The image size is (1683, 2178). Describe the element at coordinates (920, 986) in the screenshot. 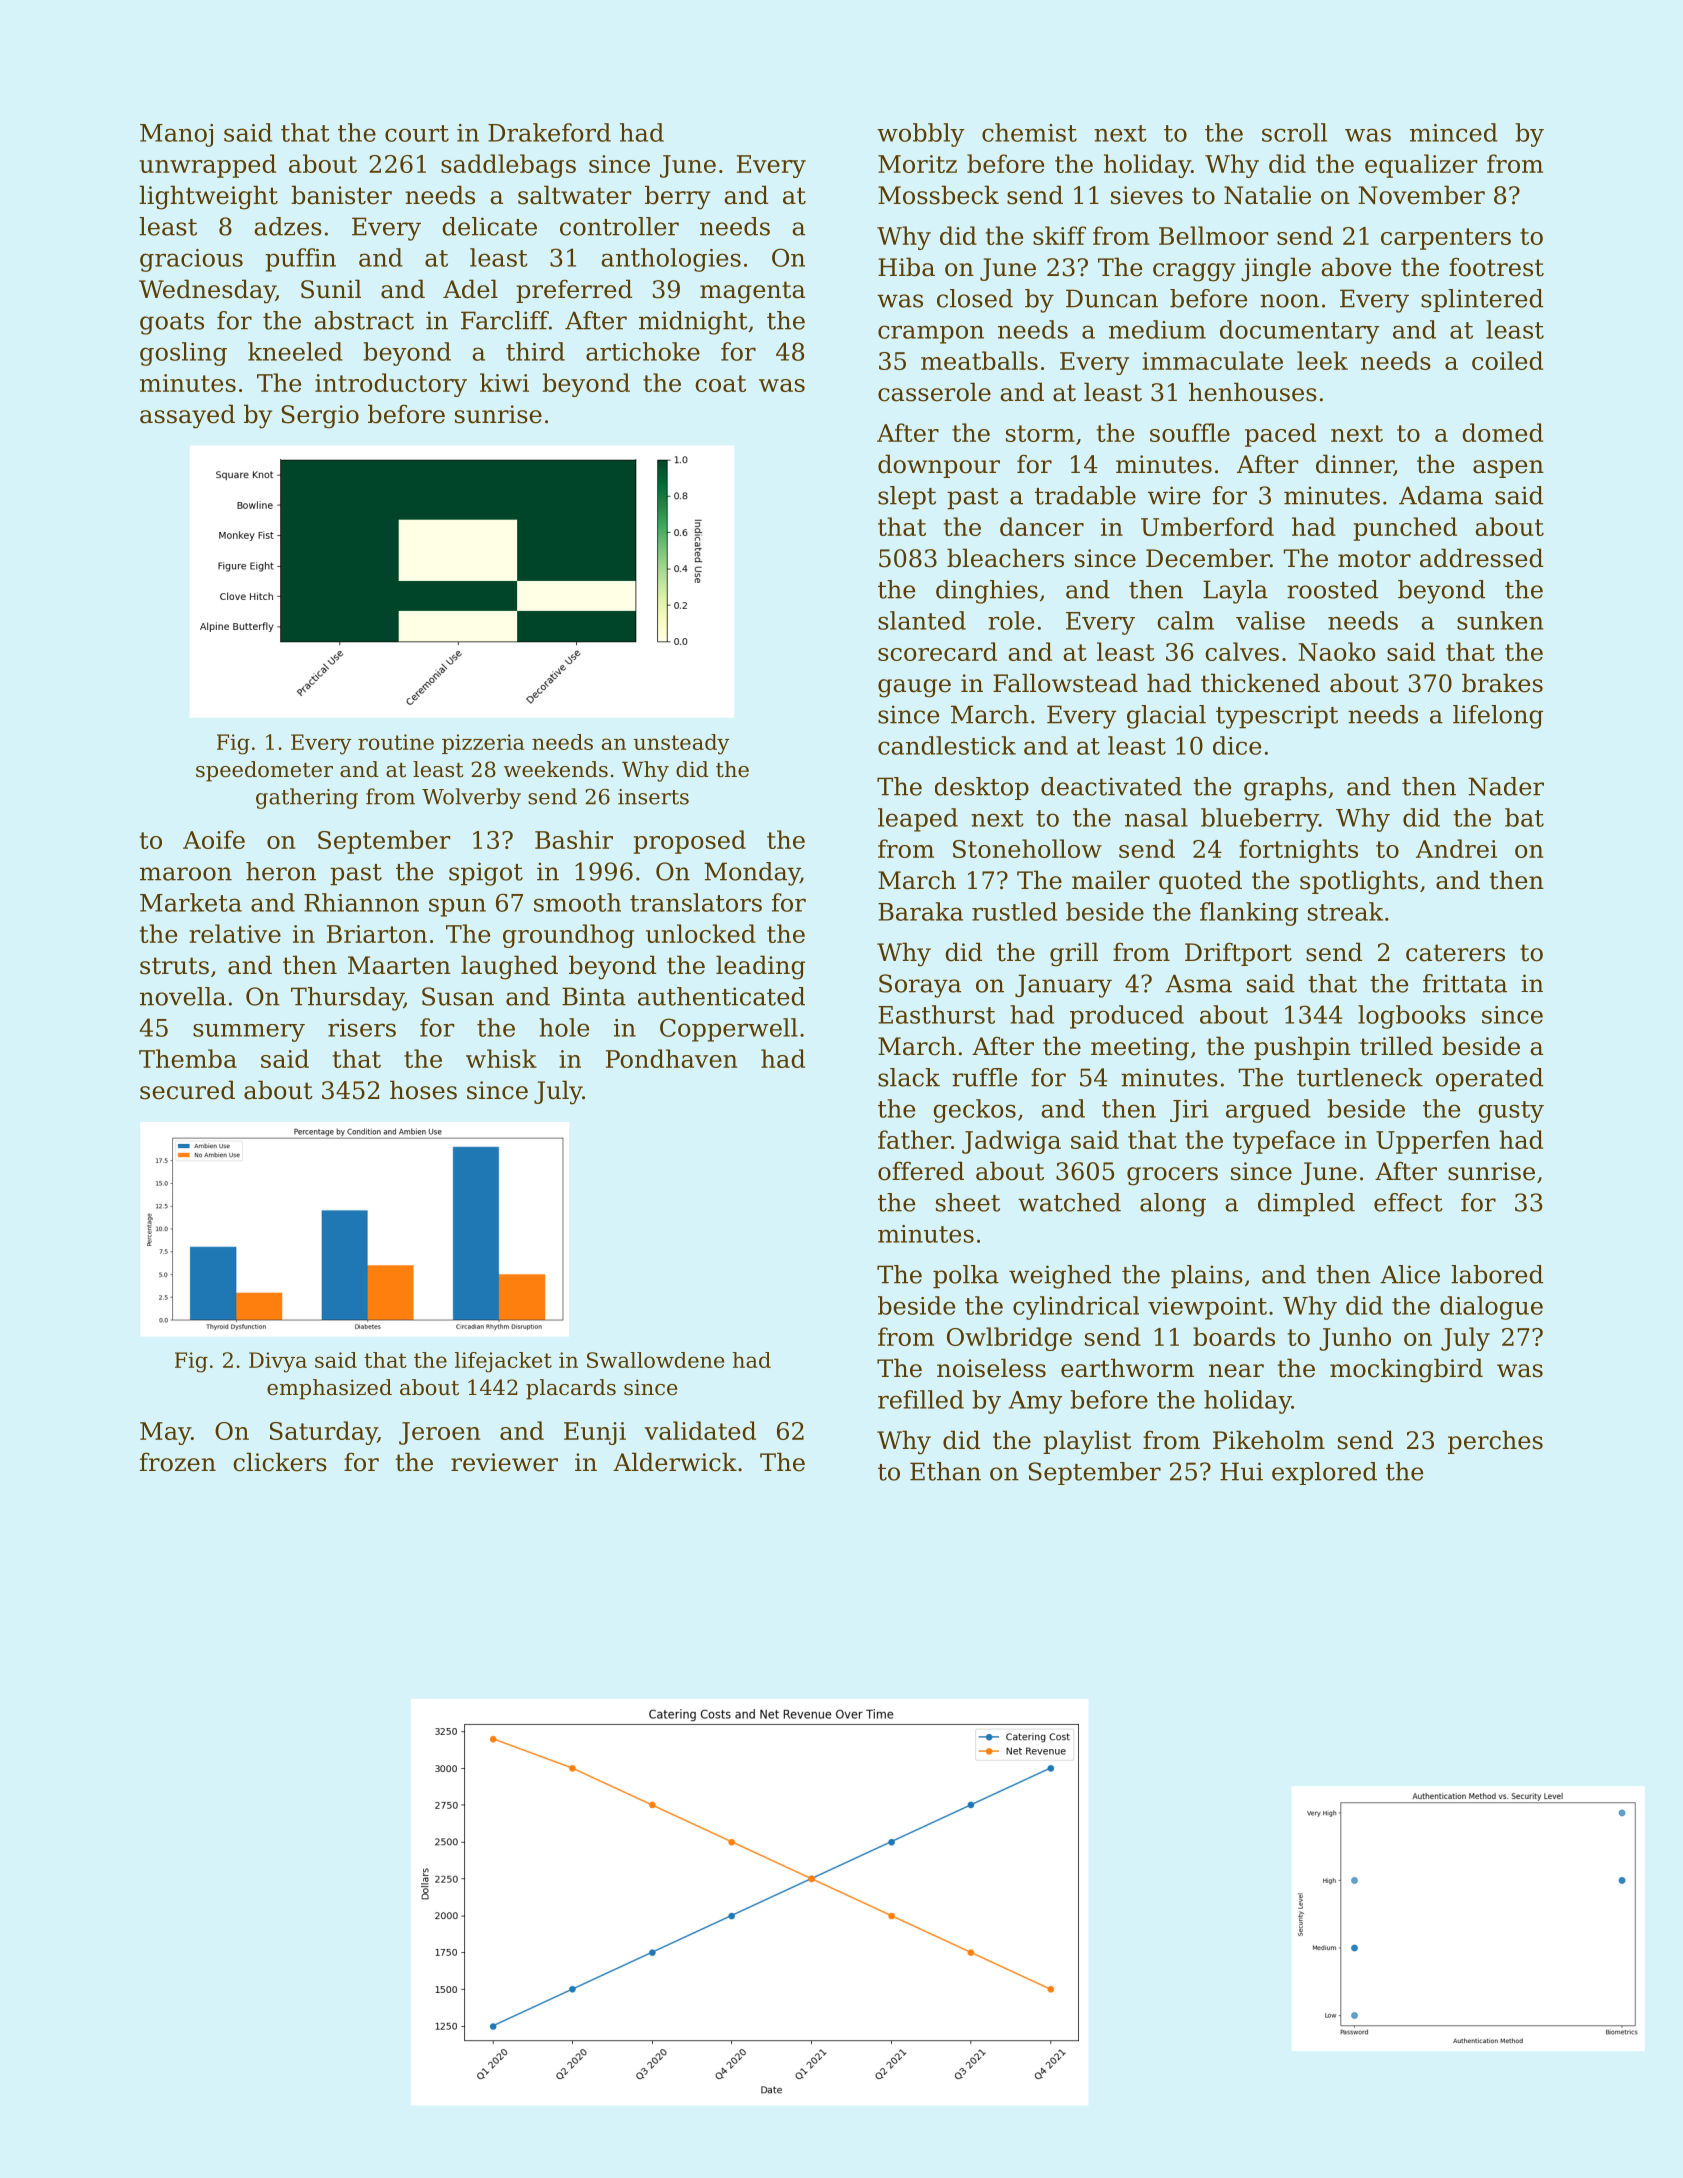

I see `Soraya` at that location.
